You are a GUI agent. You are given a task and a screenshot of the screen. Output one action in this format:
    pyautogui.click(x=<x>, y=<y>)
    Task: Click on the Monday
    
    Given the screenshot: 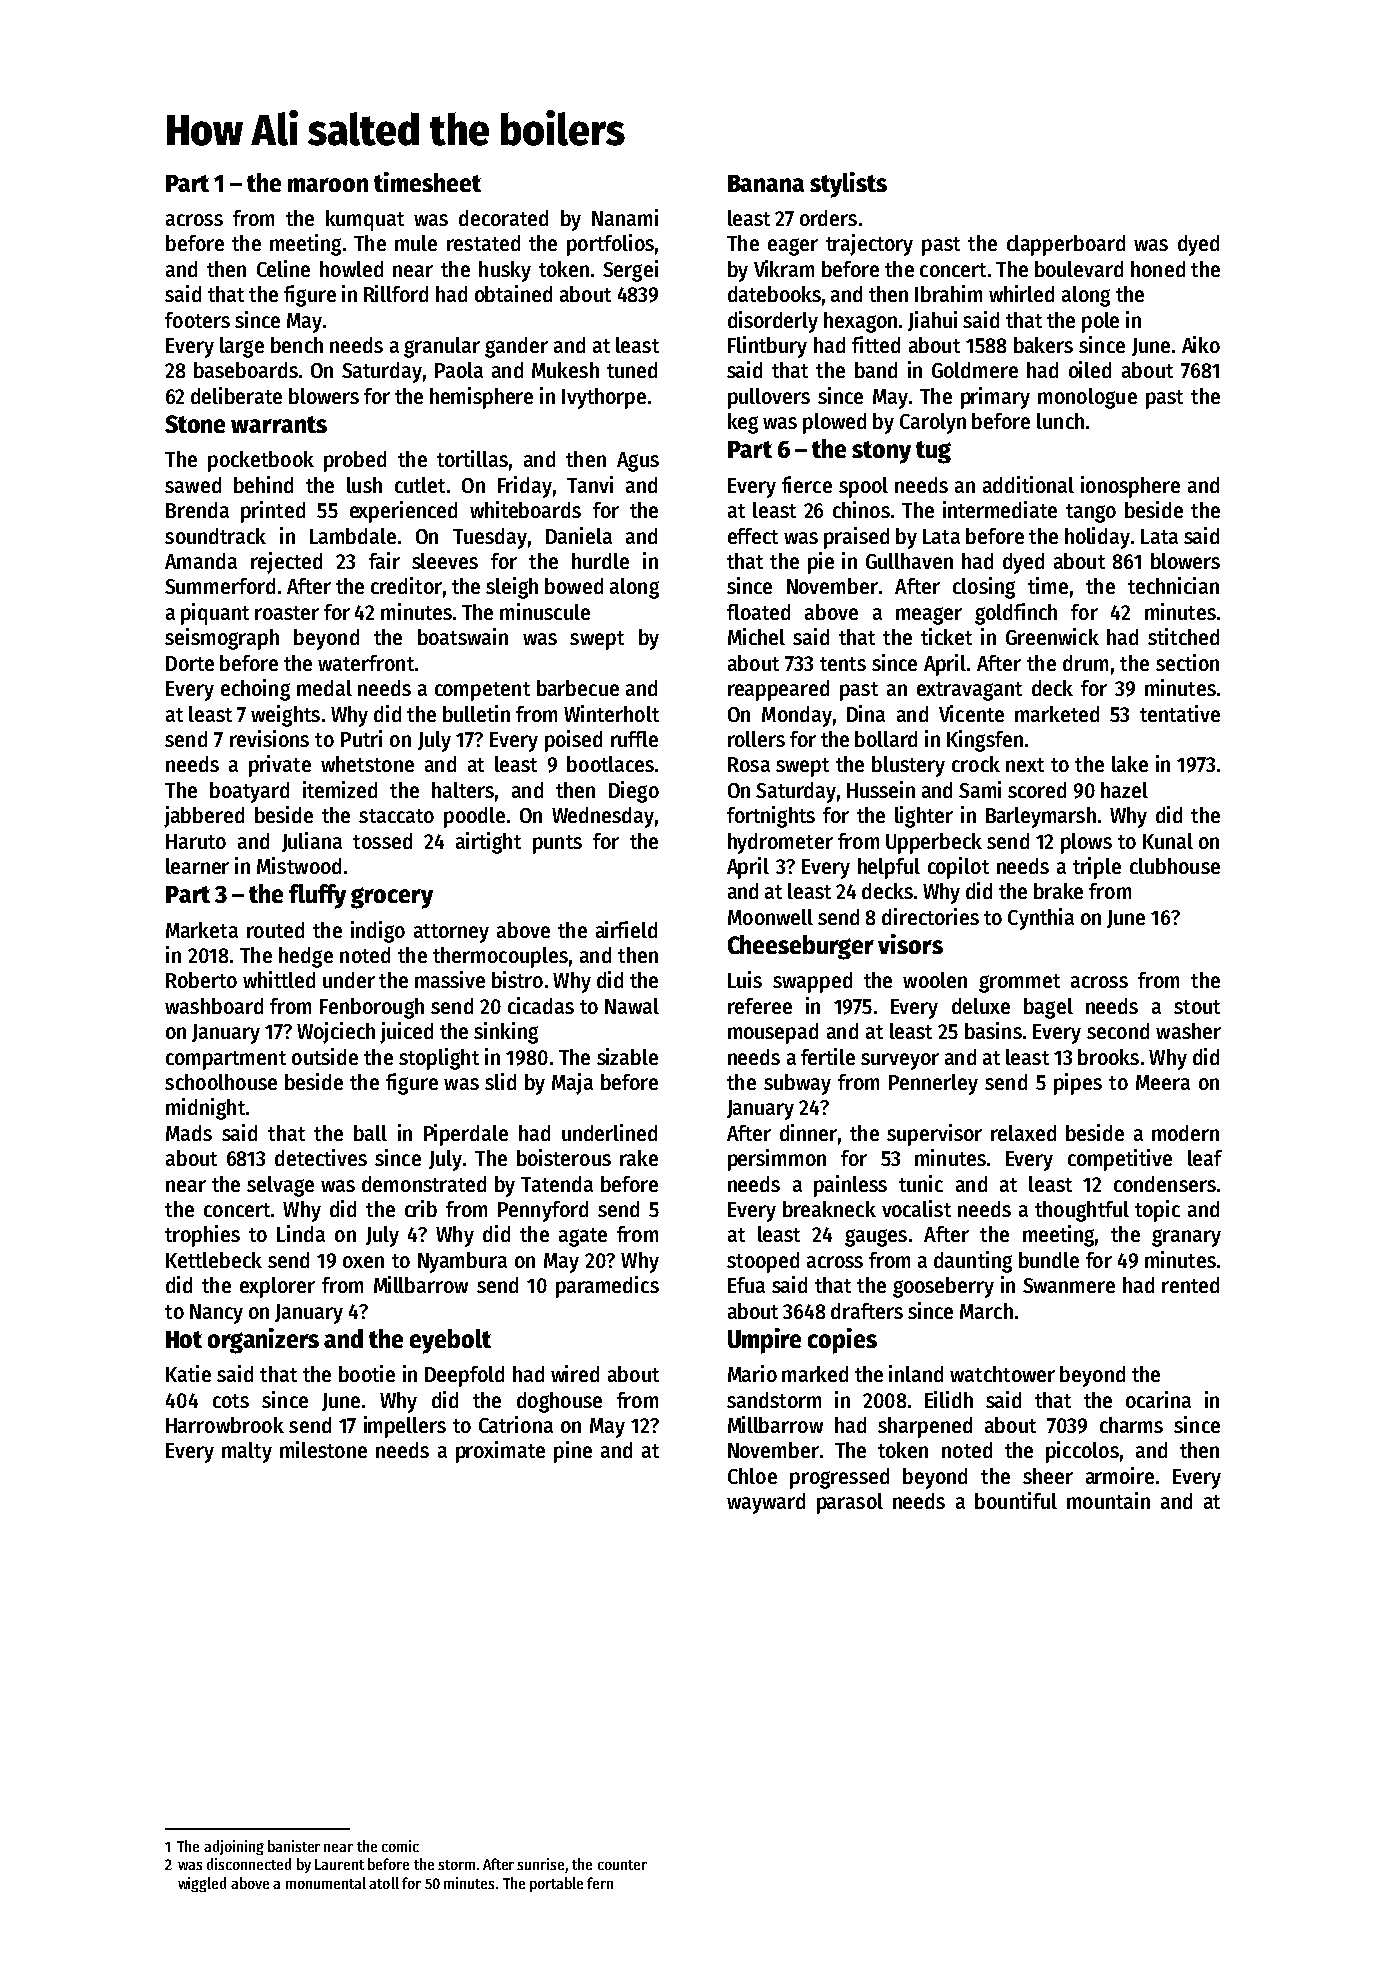 What is the action you would take?
    pyautogui.click(x=797, y=716)
